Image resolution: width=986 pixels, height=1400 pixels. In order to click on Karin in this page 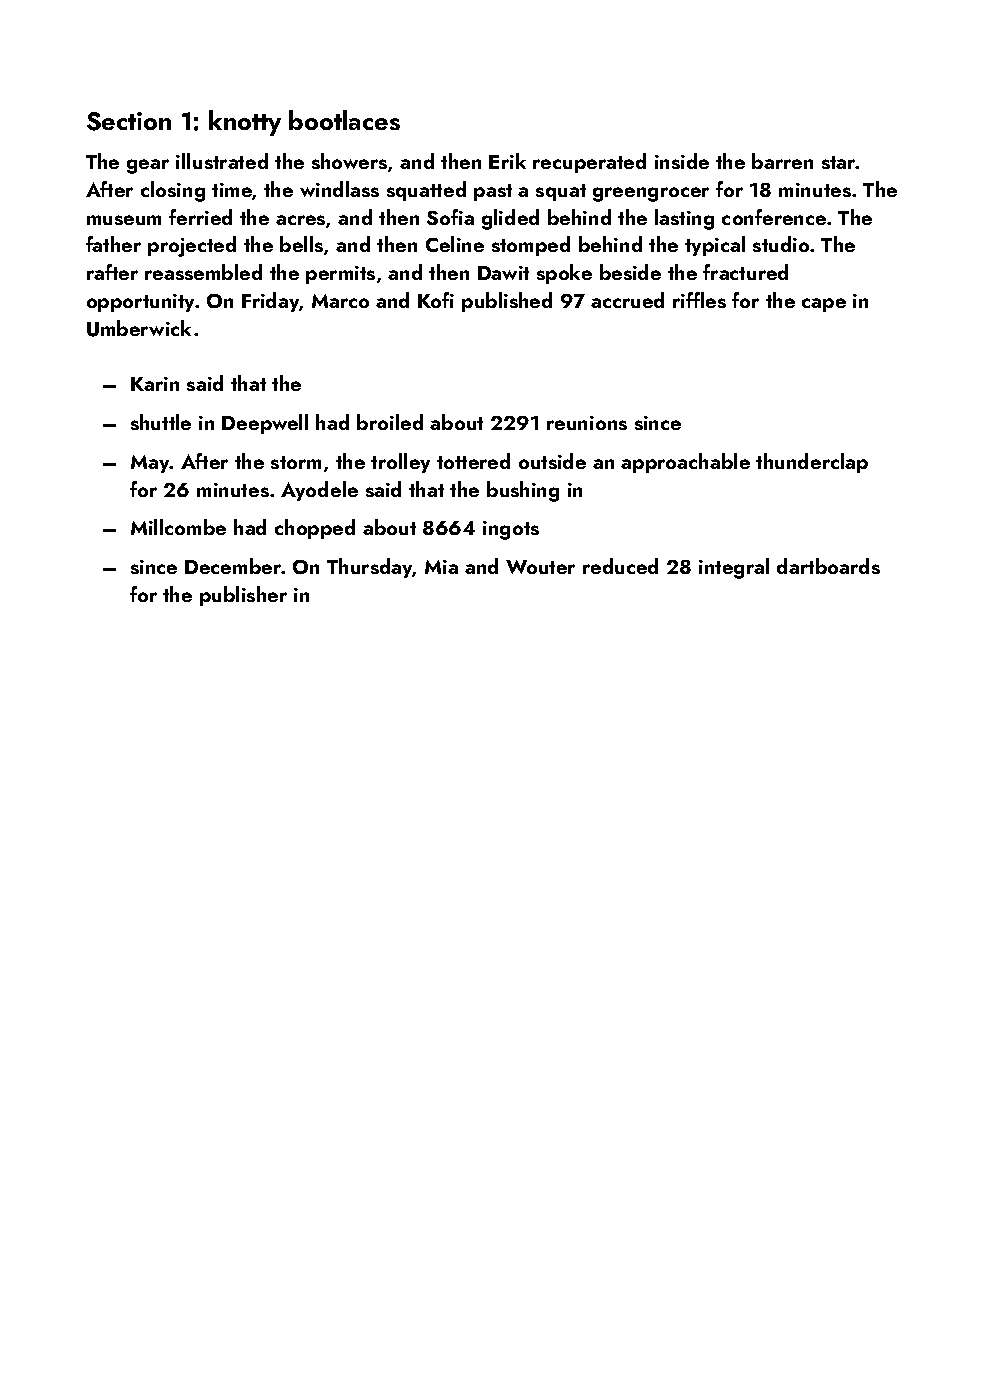, I will do `click(155, 384)`.
